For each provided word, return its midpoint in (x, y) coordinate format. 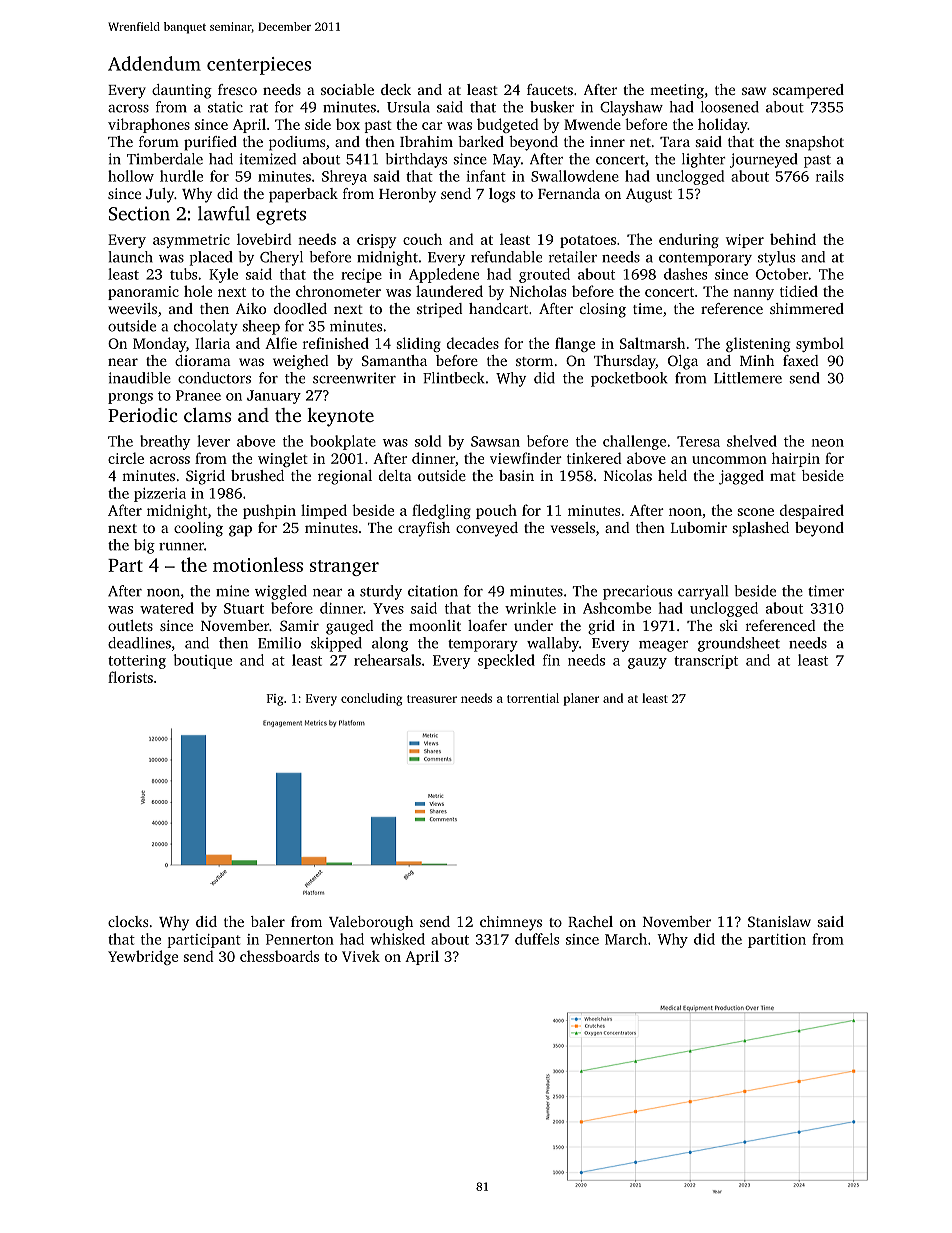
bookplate (343, 442)
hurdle (181, 176)
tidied (799, 291)
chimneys (511, 923)
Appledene (444, 275)
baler (268, 921)
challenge (634, 442)
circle (126, 458)
